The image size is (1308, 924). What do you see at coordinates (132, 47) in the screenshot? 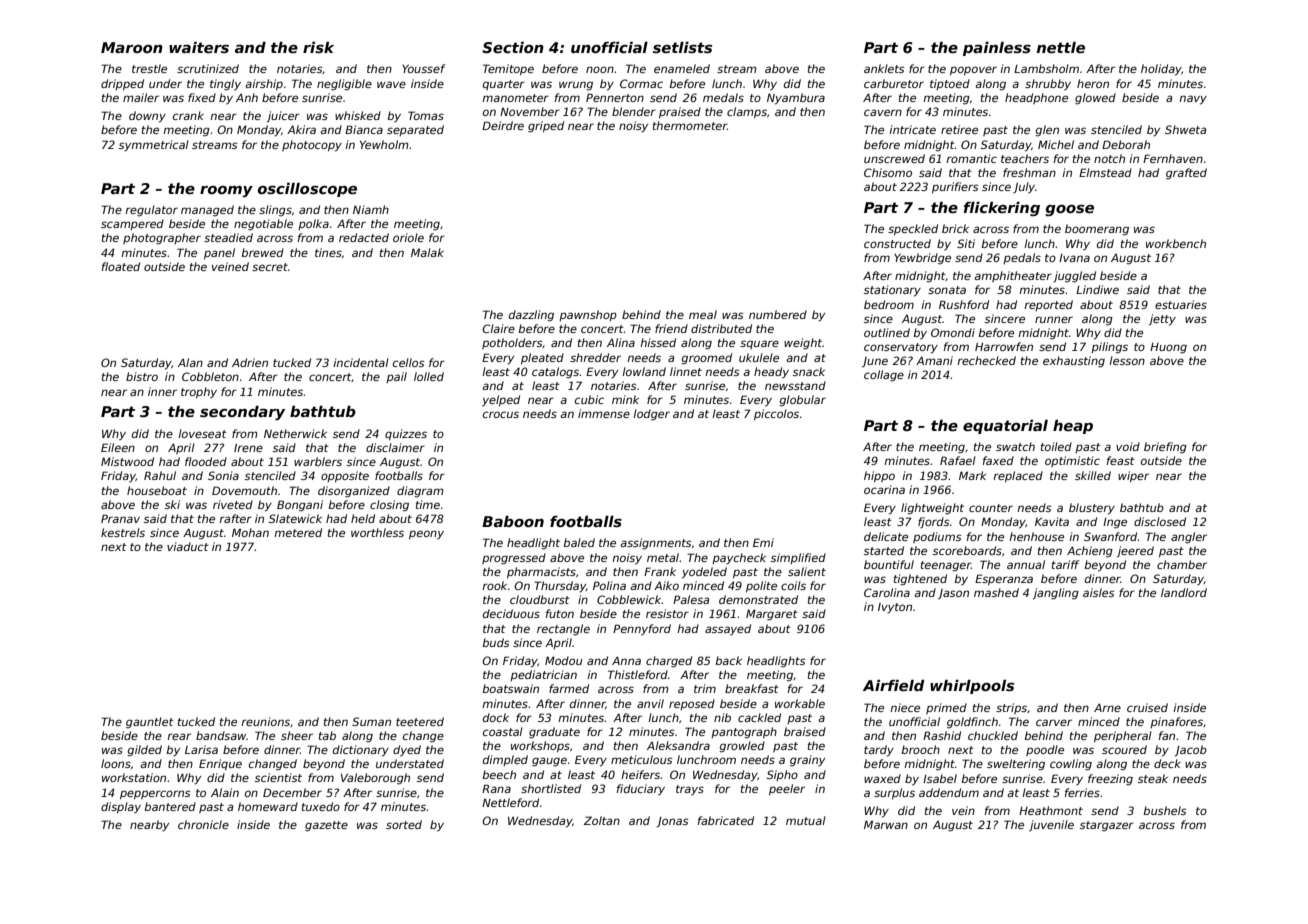
I see `Maroon` at bounding box center [132, 47].
